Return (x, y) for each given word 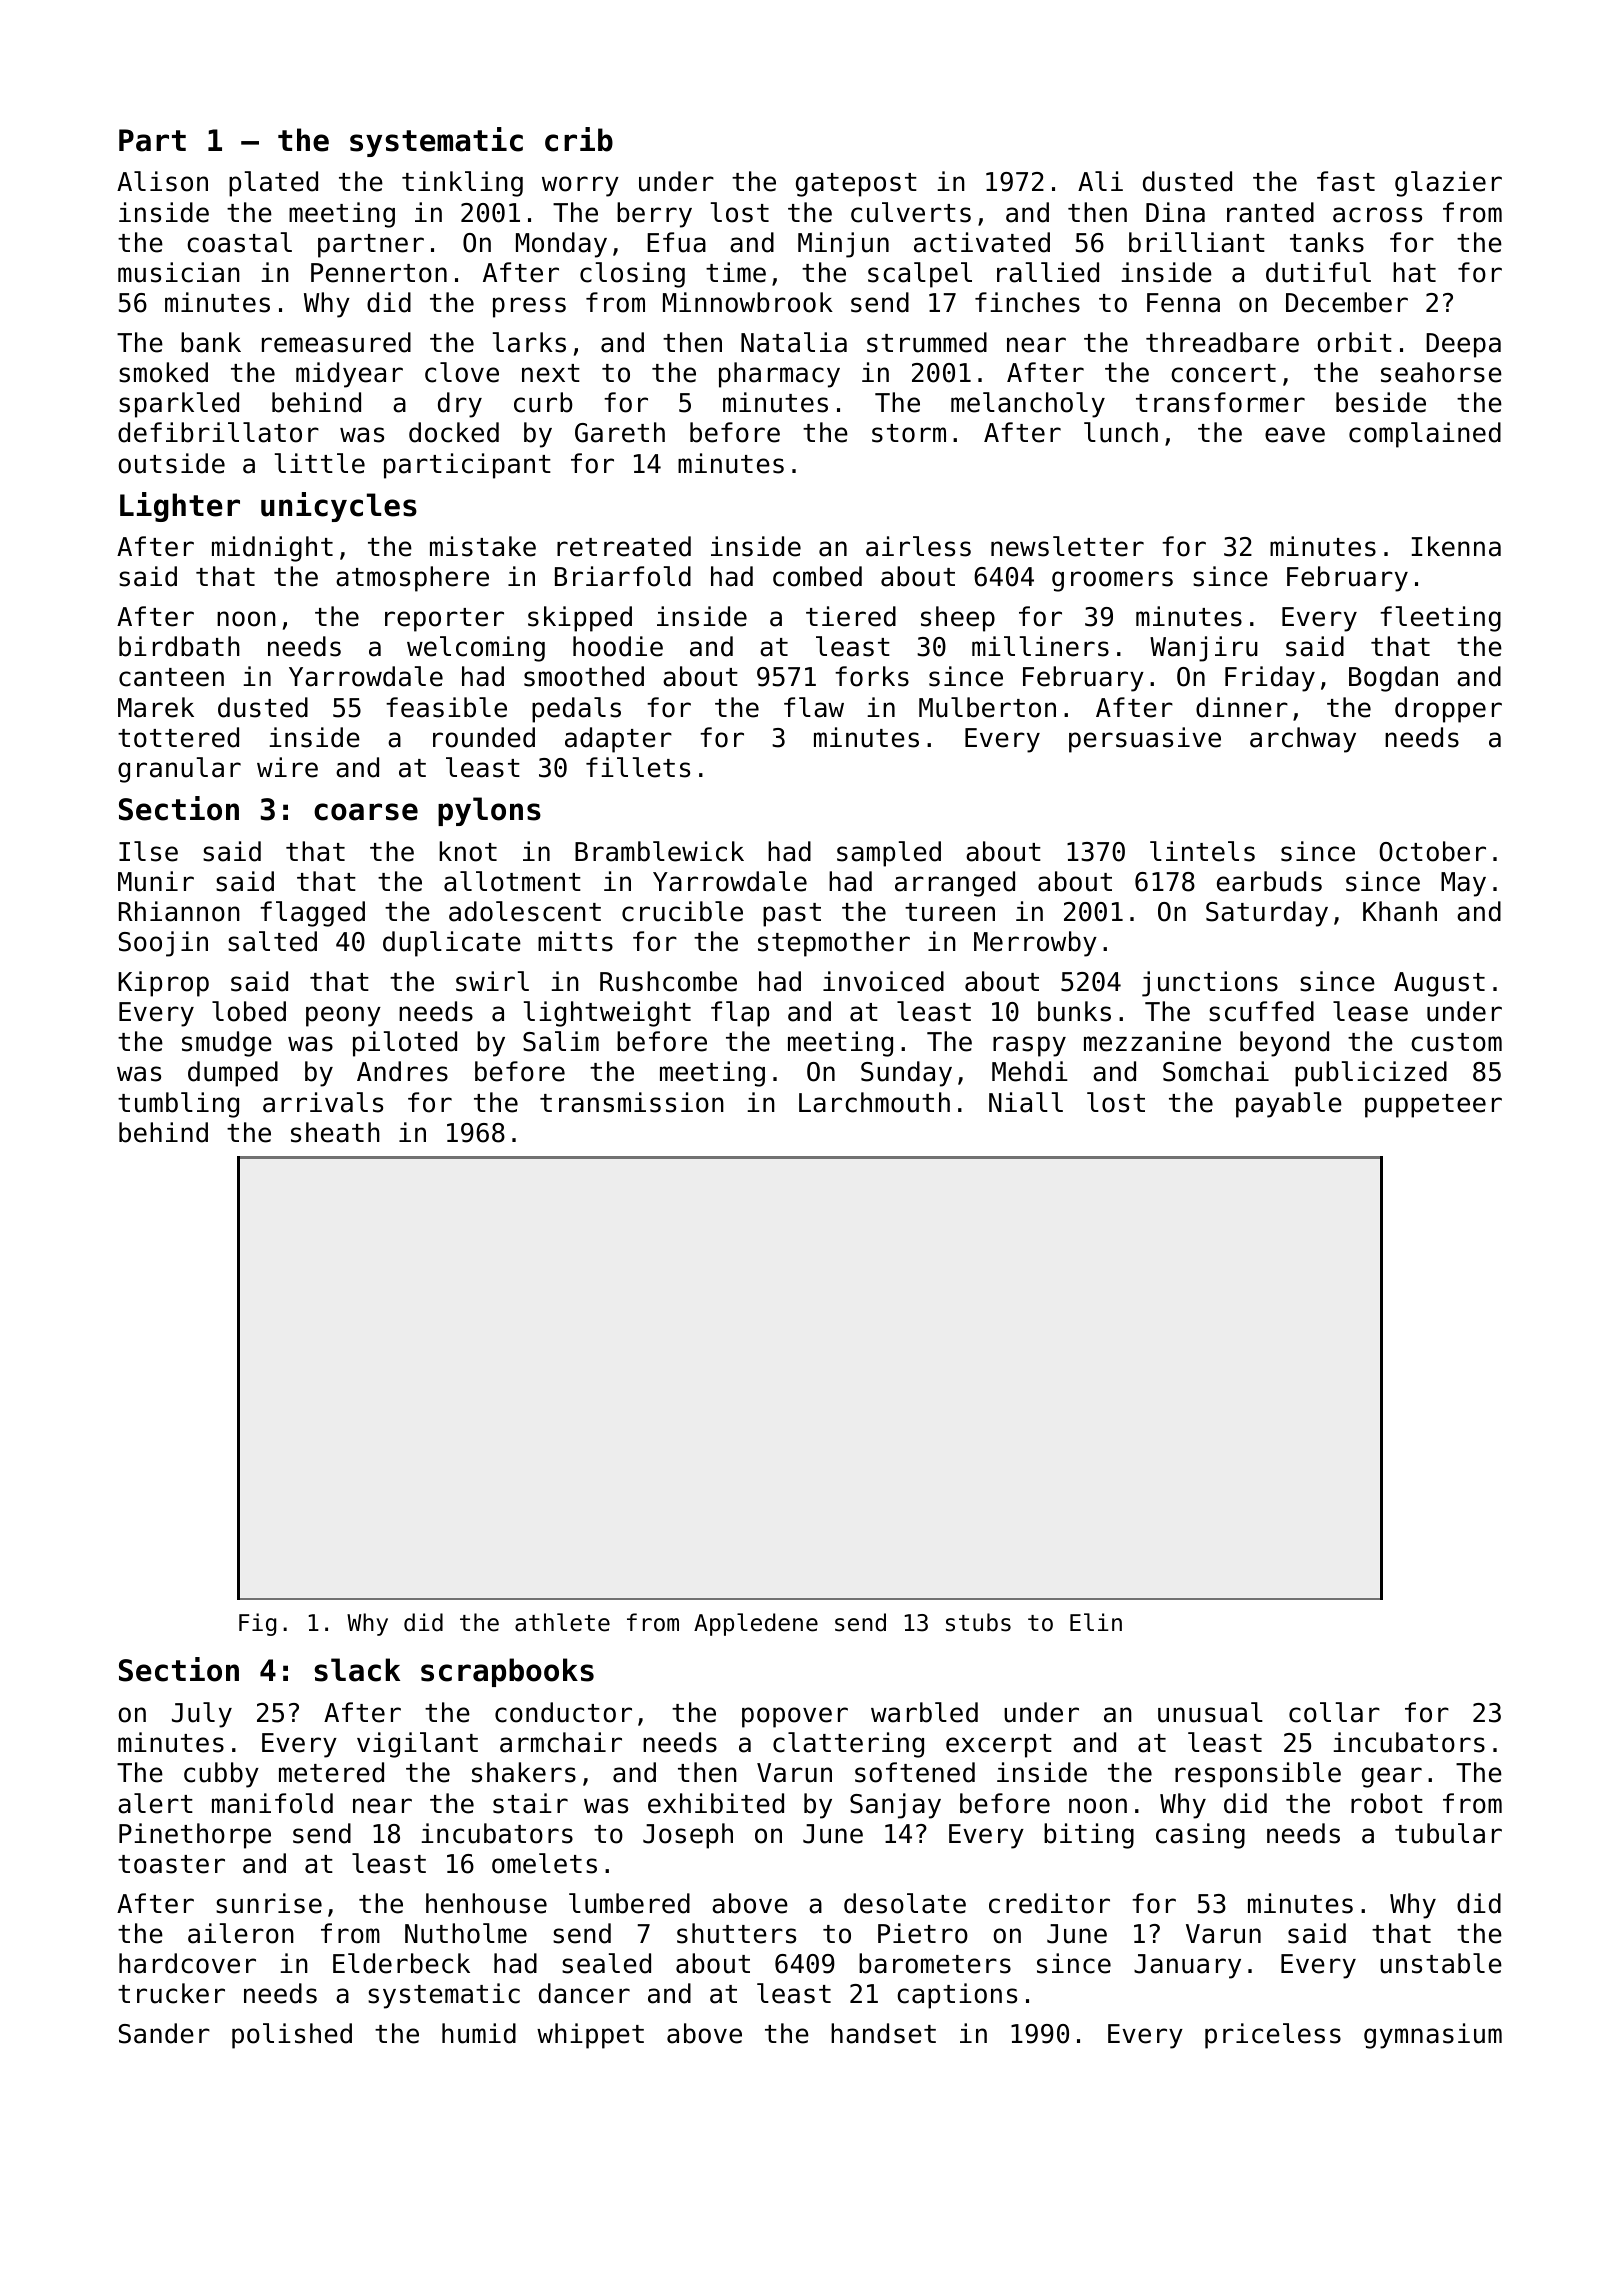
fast (1346, 181)
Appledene (756, 1624)
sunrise (269, 1903)
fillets (638, 767)
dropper (1448, 710)
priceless (1273, 2036)
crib (579, 139)
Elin (1096, 1622)
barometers (935, 1963)
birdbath (179, 646)
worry (580, 186)
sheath (335, 1132)
